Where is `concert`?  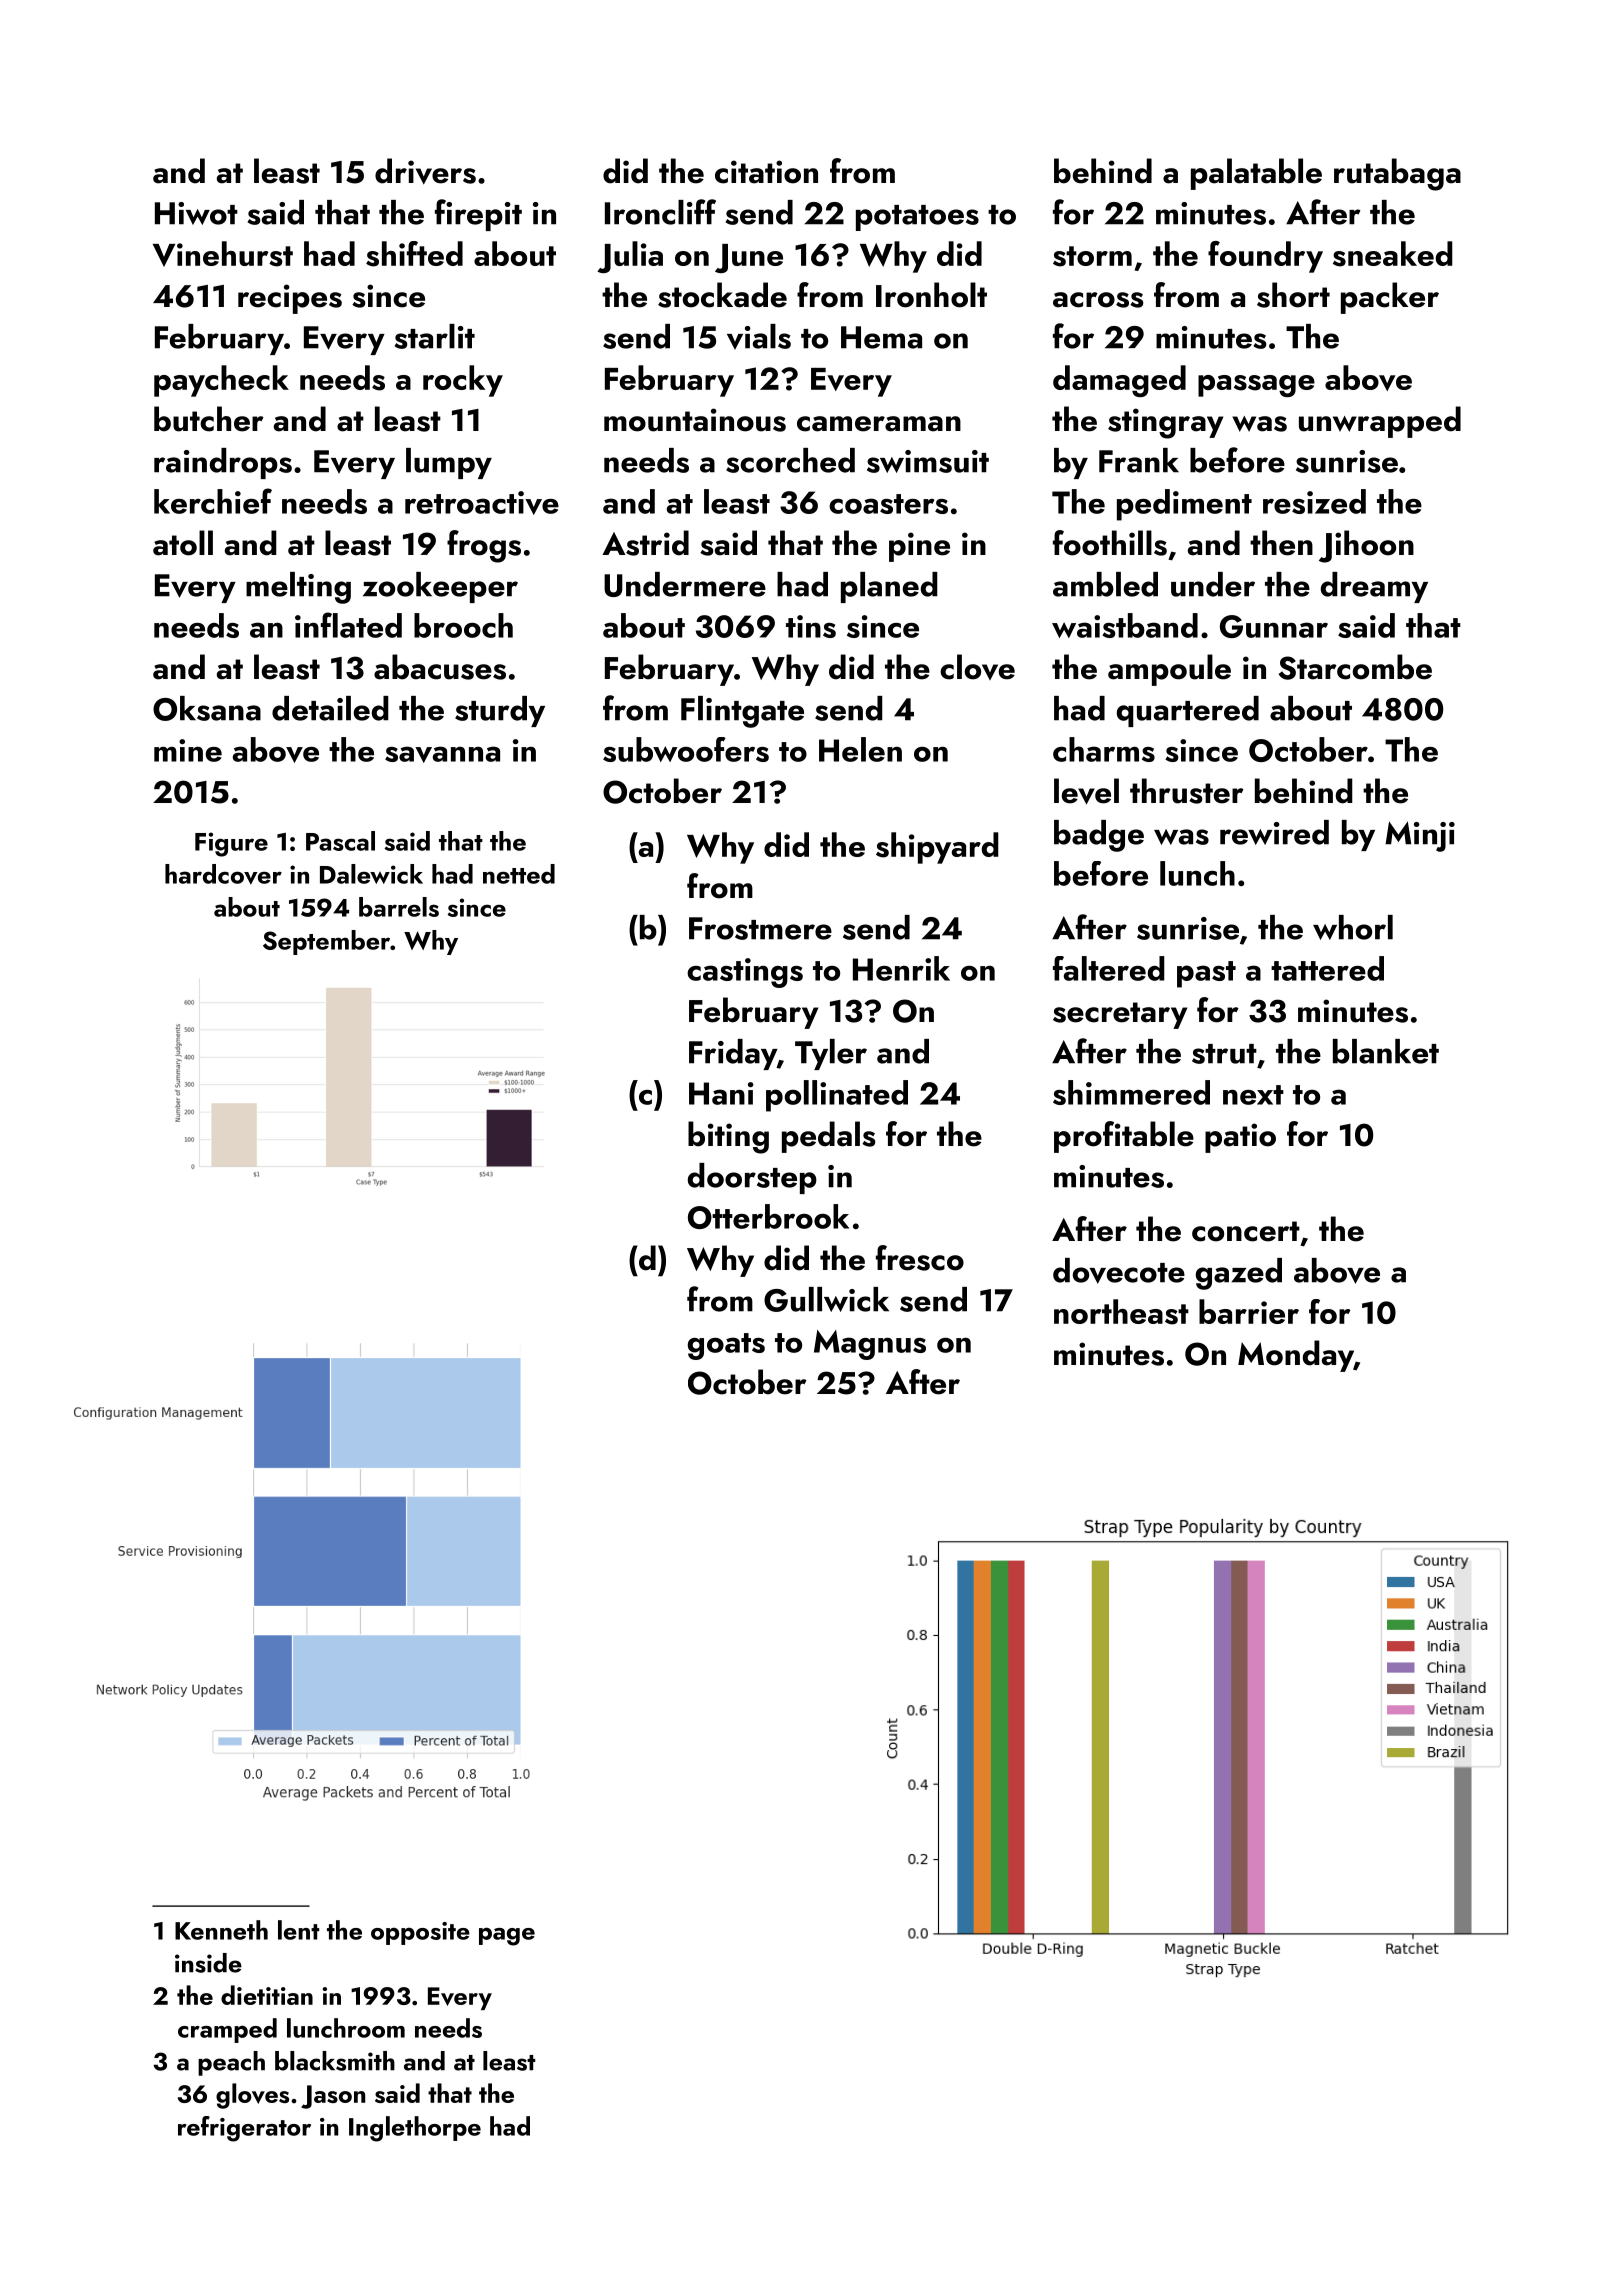 concert is located at coordinates (1246, 1231).
